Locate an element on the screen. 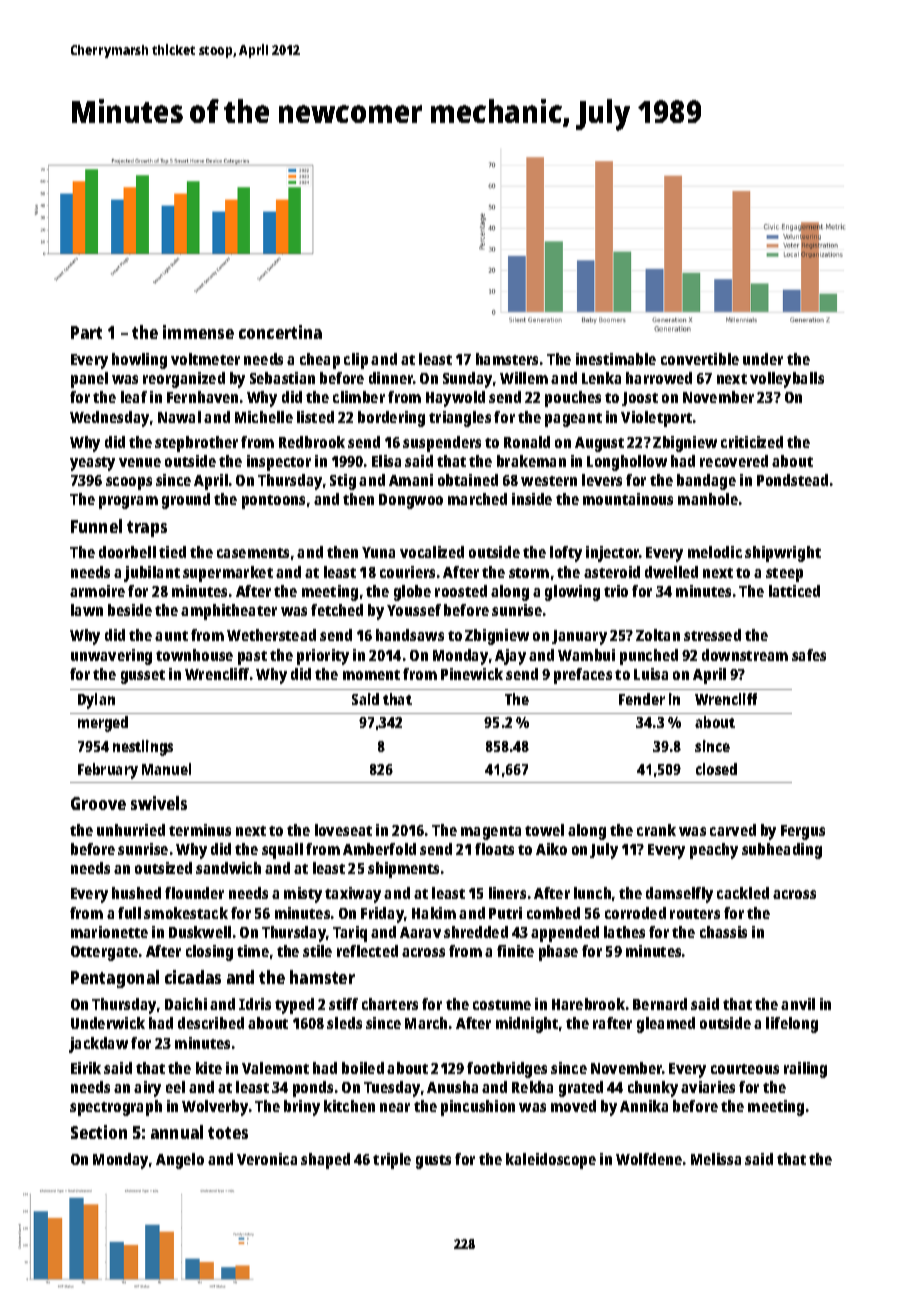 This screenshot has width=908, height=1316. aunt is located at coordinates (171, 636).
